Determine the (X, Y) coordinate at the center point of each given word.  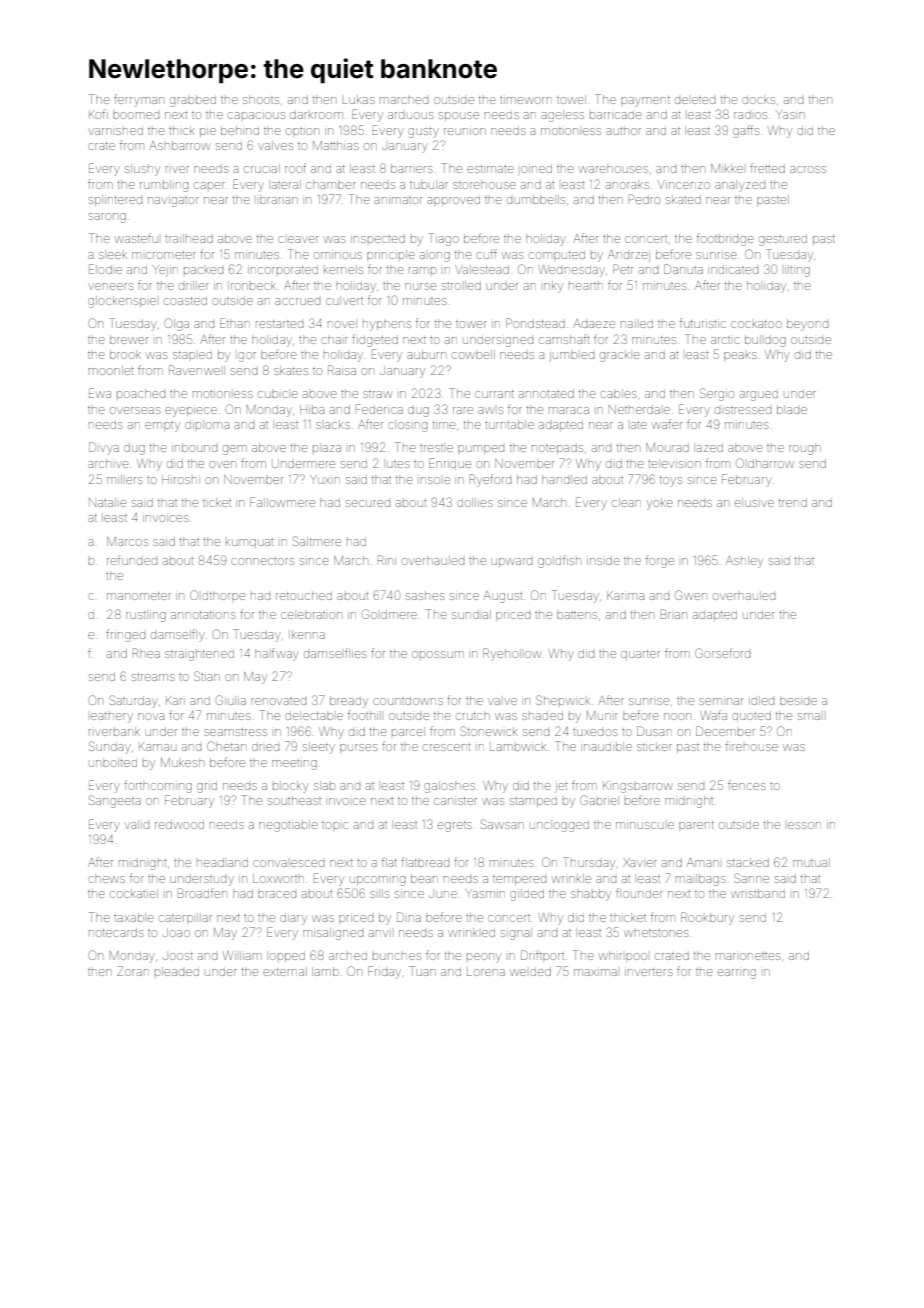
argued (759, 396)
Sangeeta (115, 801)
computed (557, 256)
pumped (481, 449)
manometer (139, 596)
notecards (116, 932)
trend (793, 502)
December (725, 731)
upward (511, 562)
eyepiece (191, 412)
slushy (142, 170)
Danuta (683, 269)
